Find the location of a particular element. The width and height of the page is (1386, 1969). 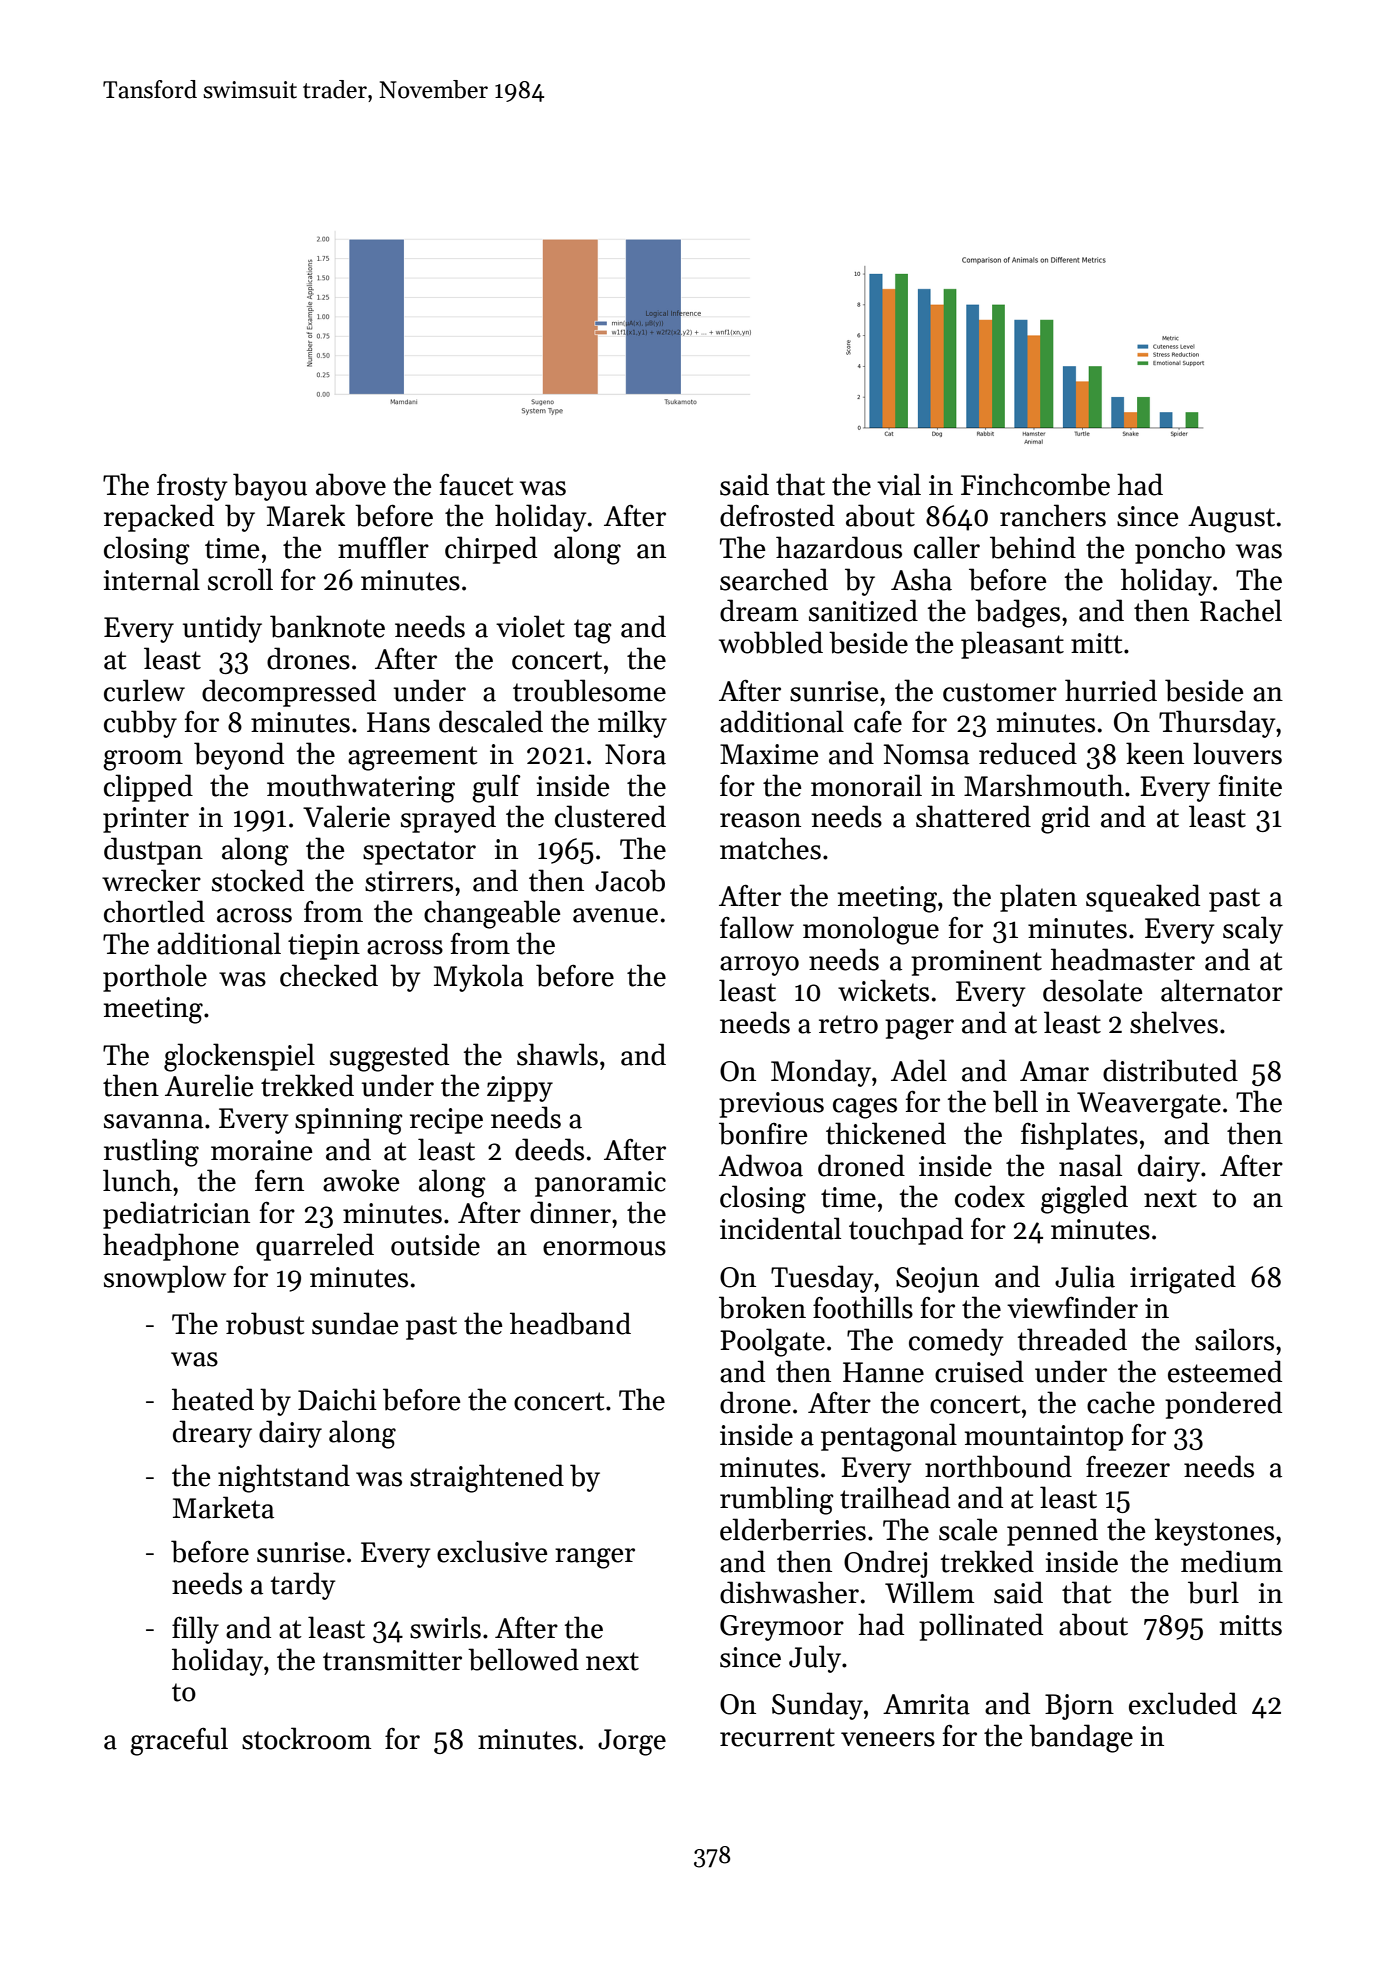

squeaked is located at coordinates (1143, 898).
